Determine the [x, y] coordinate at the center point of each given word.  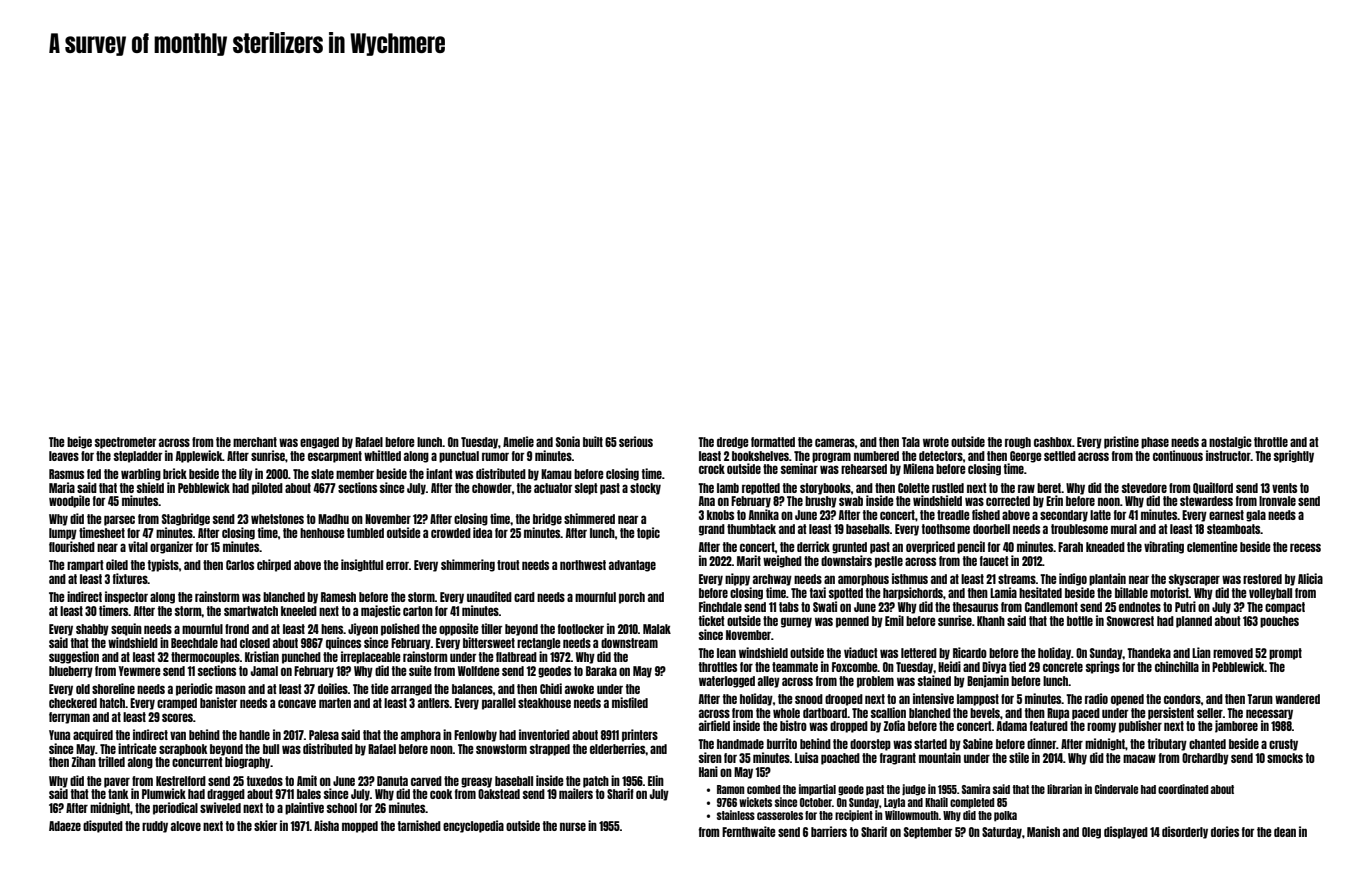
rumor [495, 456]
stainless [736, 815]
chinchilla [1177, 666]
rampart [85, 566]
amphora [421, 736]
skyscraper [1194, 580]
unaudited [489, 596]
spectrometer [125, 443]
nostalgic [1230, 442]
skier [265, 825]
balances [472, 689]
